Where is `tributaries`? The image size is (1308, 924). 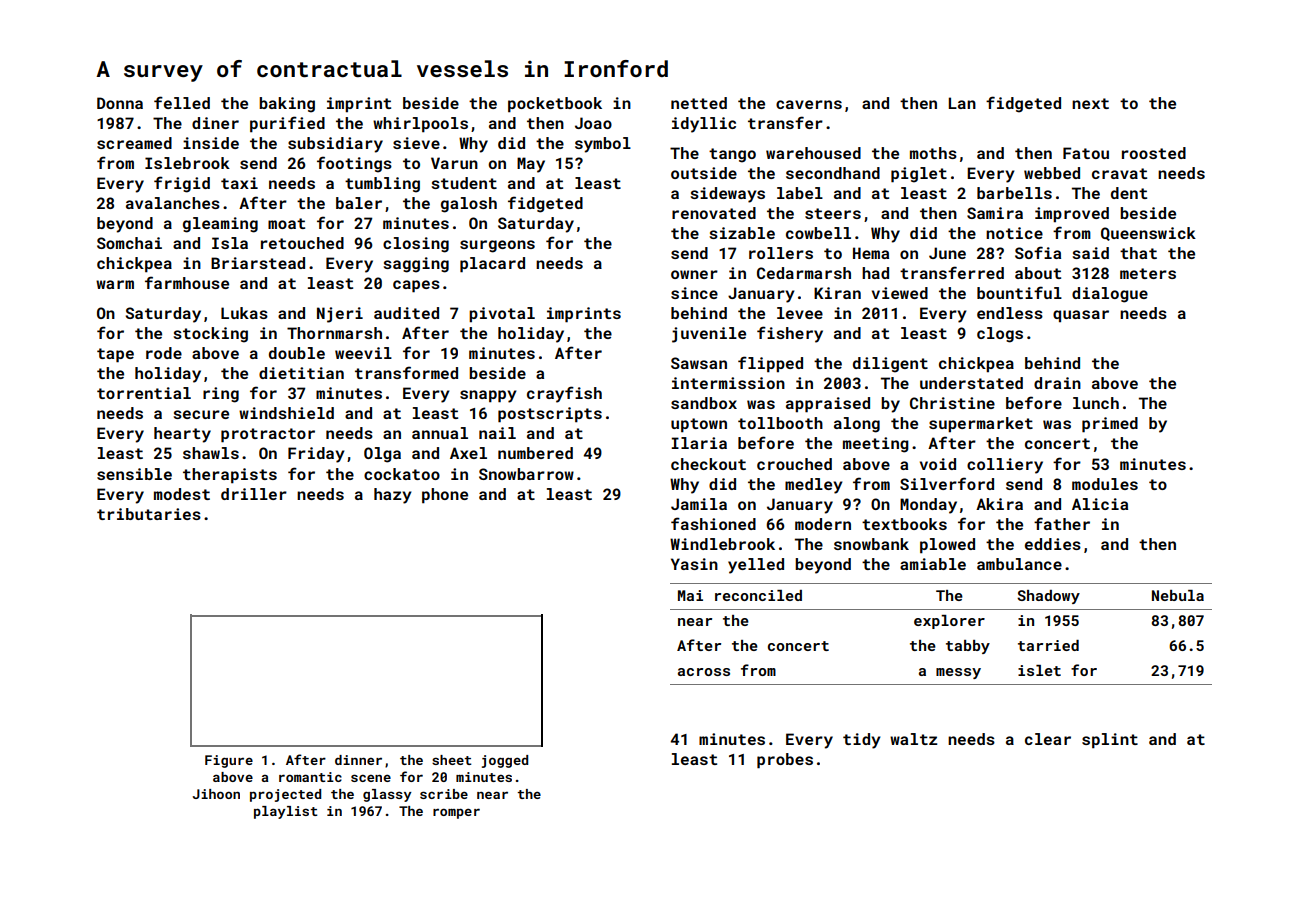
tributaries is located at coordinates (149, 514).
